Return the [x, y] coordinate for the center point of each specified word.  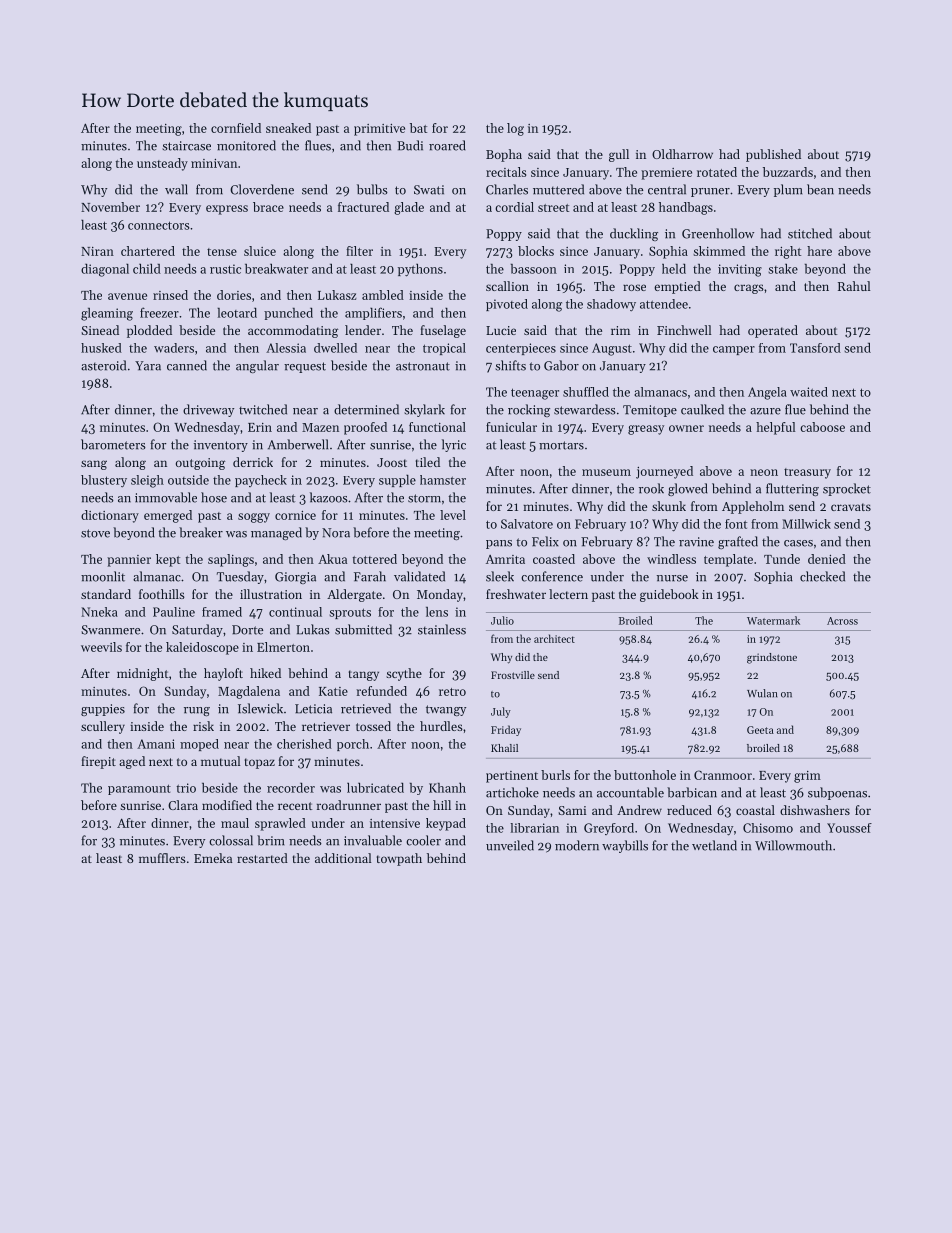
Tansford [815, 348]
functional [437, 427]
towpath [399, 859]
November [110, 207]
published [773, 155]
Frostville [513, 675]
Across [842, 621]
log [515, 129]
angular [257, 366]
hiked [265, 673]
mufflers [162, 858]
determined [366, 409]
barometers [113, 444]
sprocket [847, 489]
